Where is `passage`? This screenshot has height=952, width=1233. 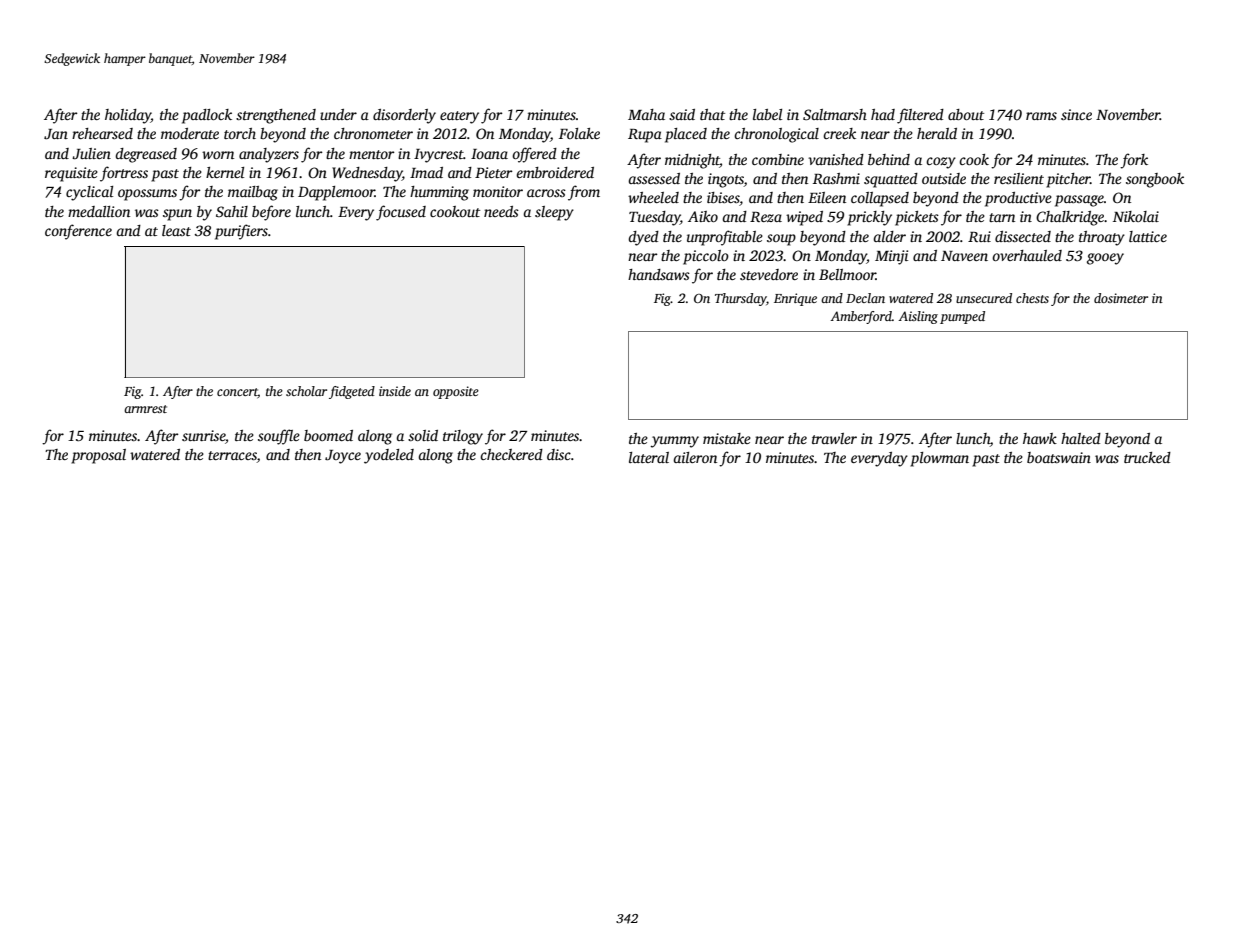
passage is located at coordinates (1079, 201).
